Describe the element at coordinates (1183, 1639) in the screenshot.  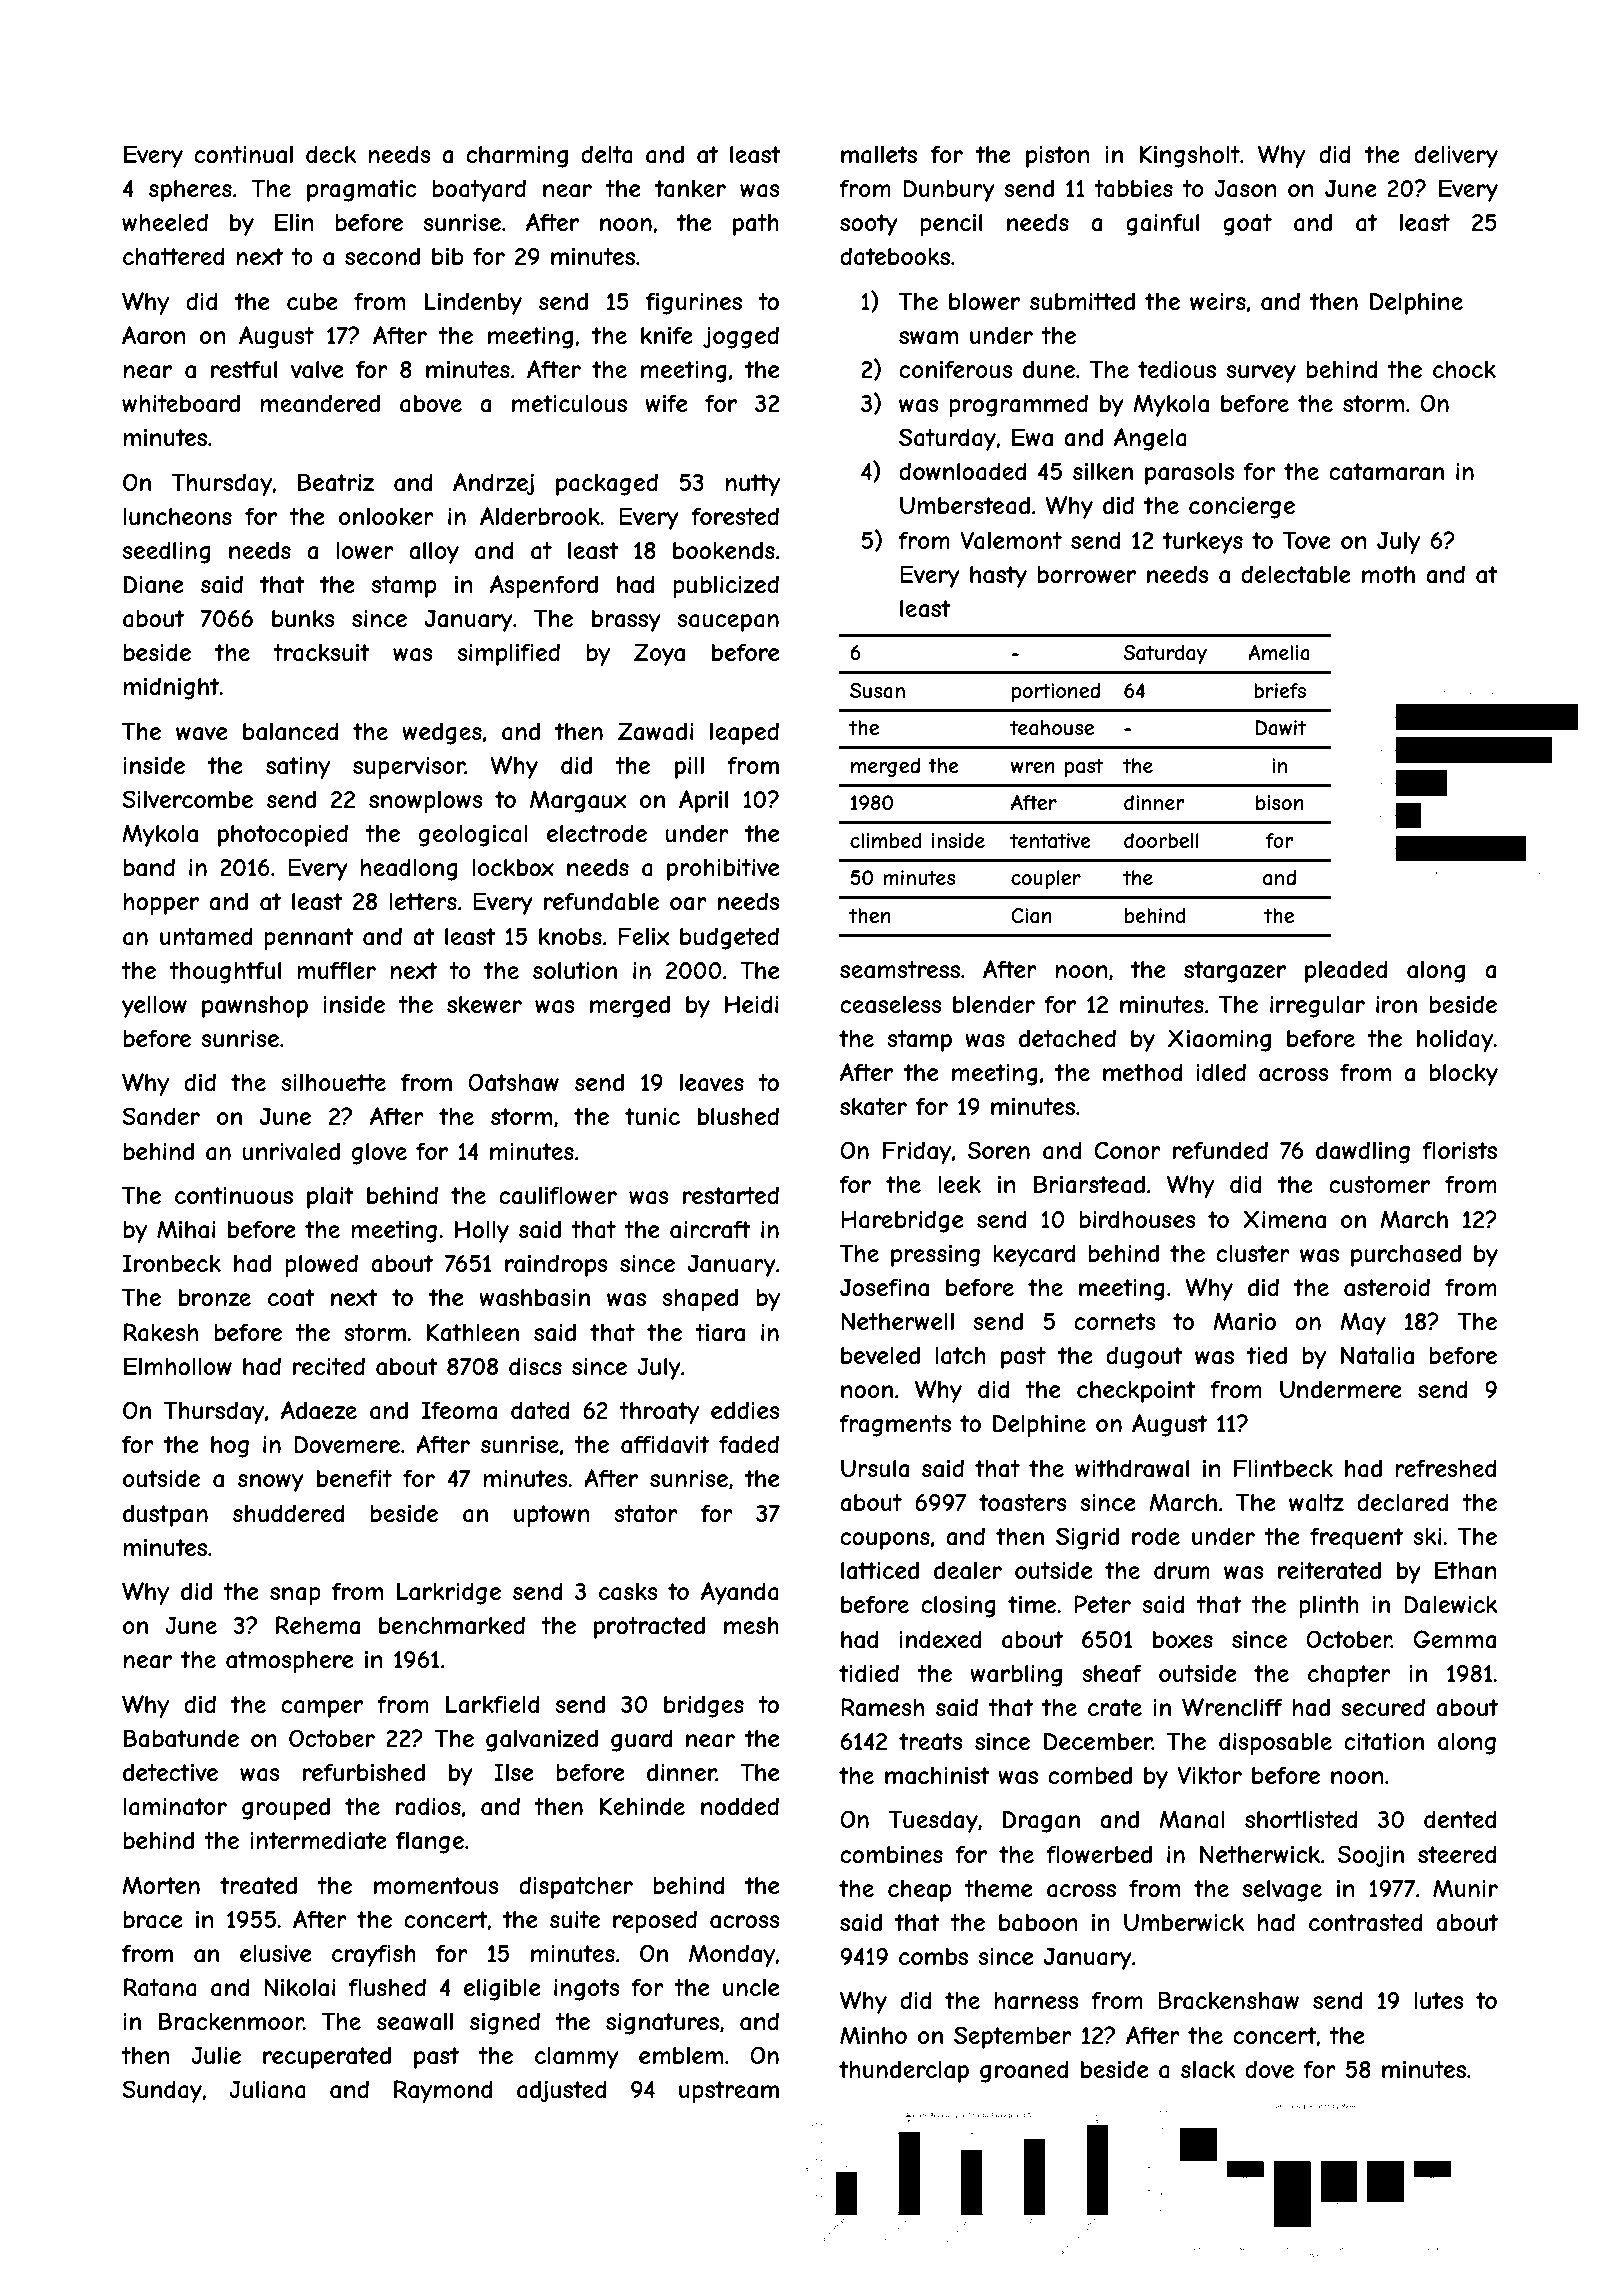
I see `boxes` at that location.
